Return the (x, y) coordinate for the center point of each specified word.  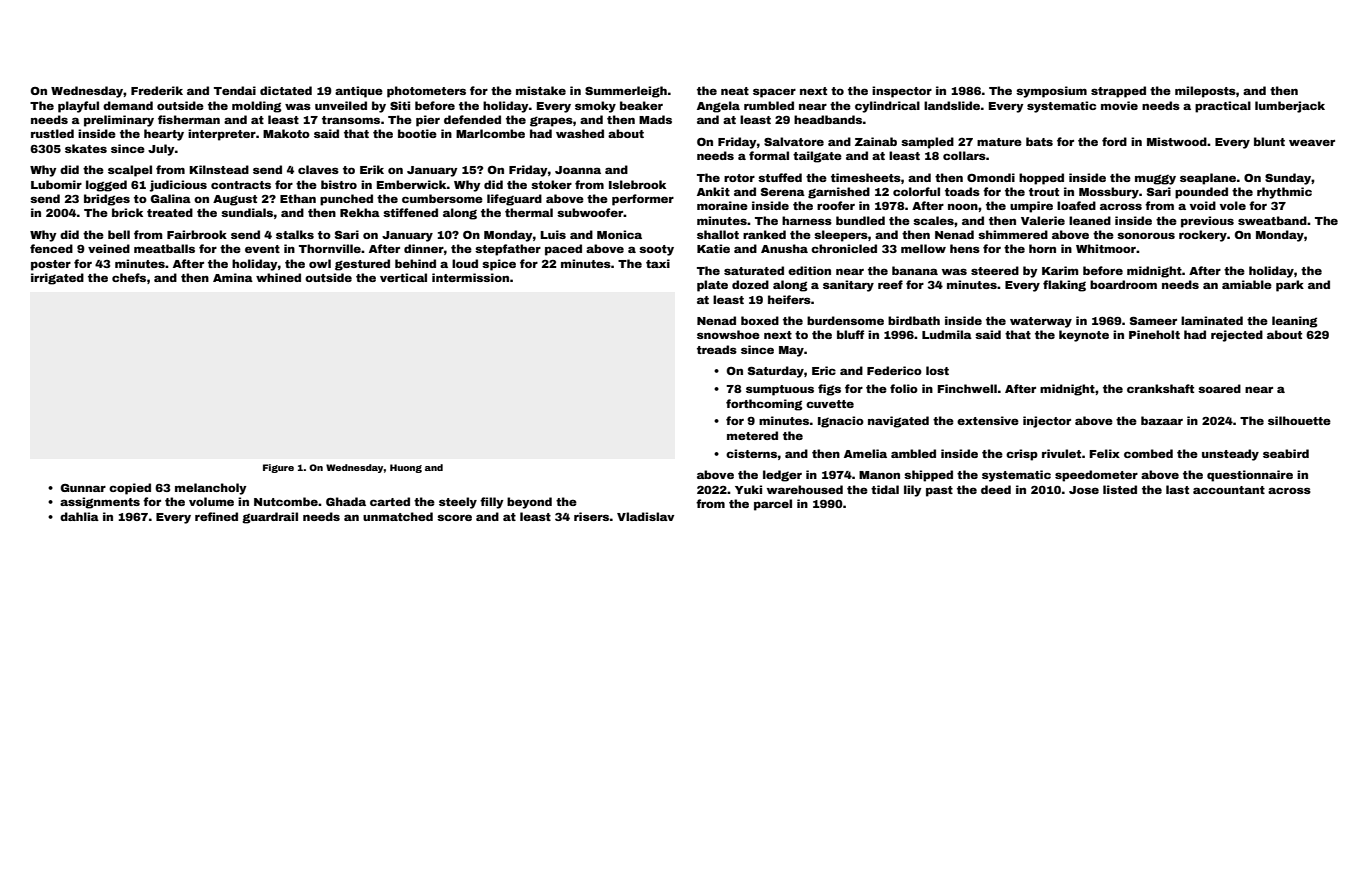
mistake (541, 90)
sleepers (841, 236)
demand (128, 105)
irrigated (57, 279)
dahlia (79, 516)
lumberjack (1290, 107)
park (1290, 286)
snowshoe (728, 334)
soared (1219, 388)
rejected (1237, 336)
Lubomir (56, 184)
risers (591, 516)
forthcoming (764, 405)
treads (717, 349)
